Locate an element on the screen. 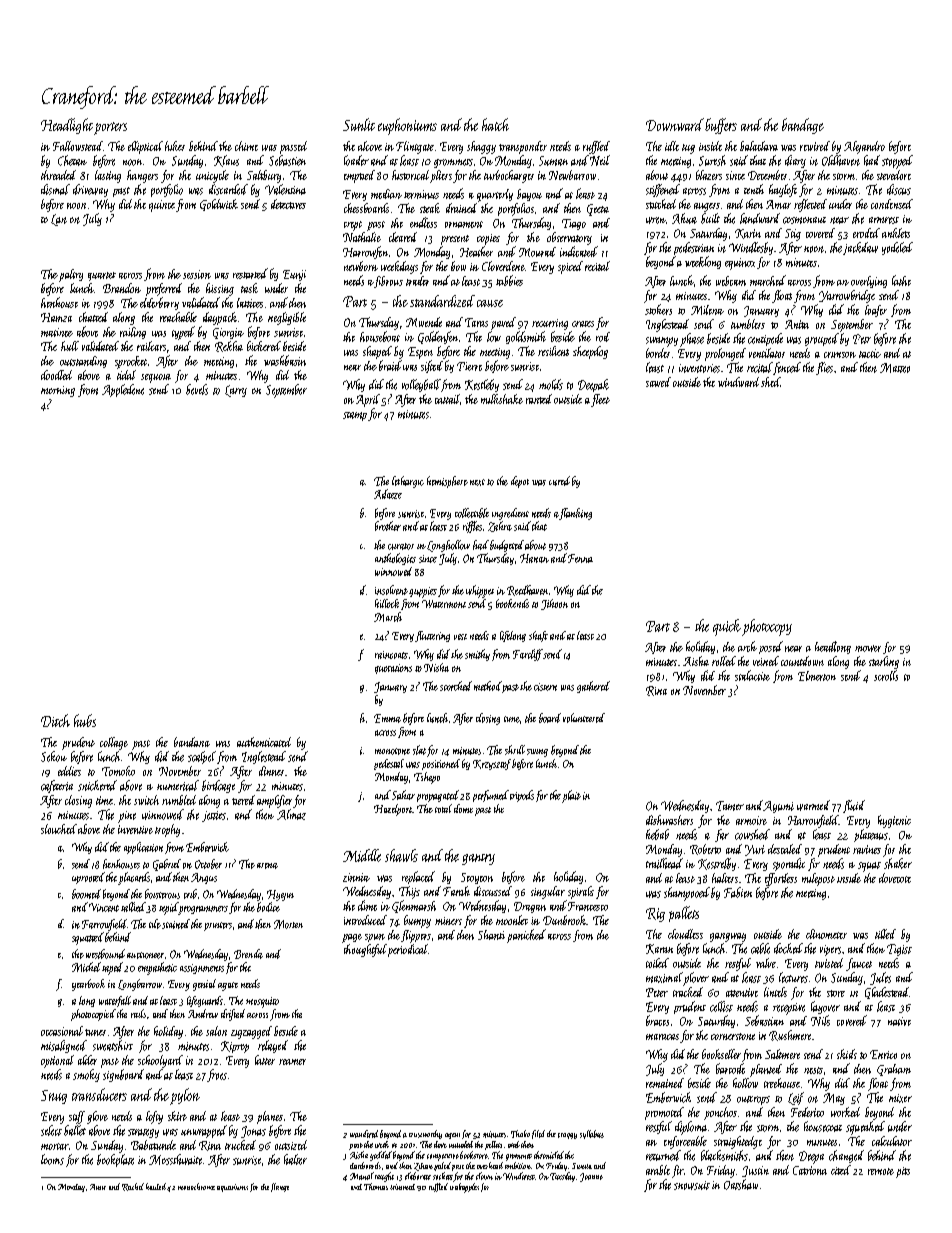 The image size is (952, 1233). tenth is located at coordinates (754, 189).
